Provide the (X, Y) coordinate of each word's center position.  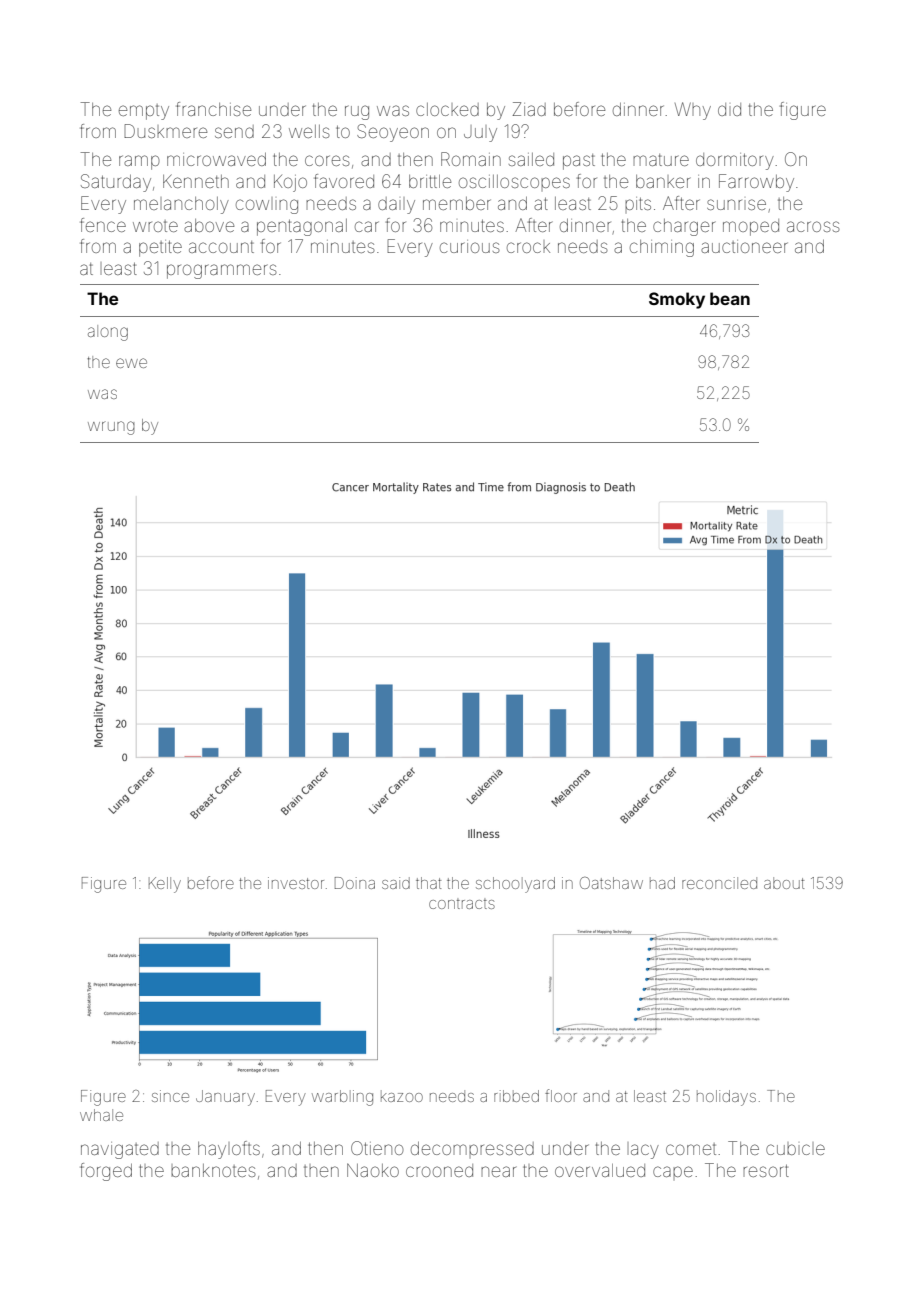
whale (101, 1115)
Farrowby (756, 183)
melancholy (181, 205)
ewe (131, 363)
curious (470, 246)
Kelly (165, 885)
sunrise (736, 204)
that (428, 883)
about (784, 883)
